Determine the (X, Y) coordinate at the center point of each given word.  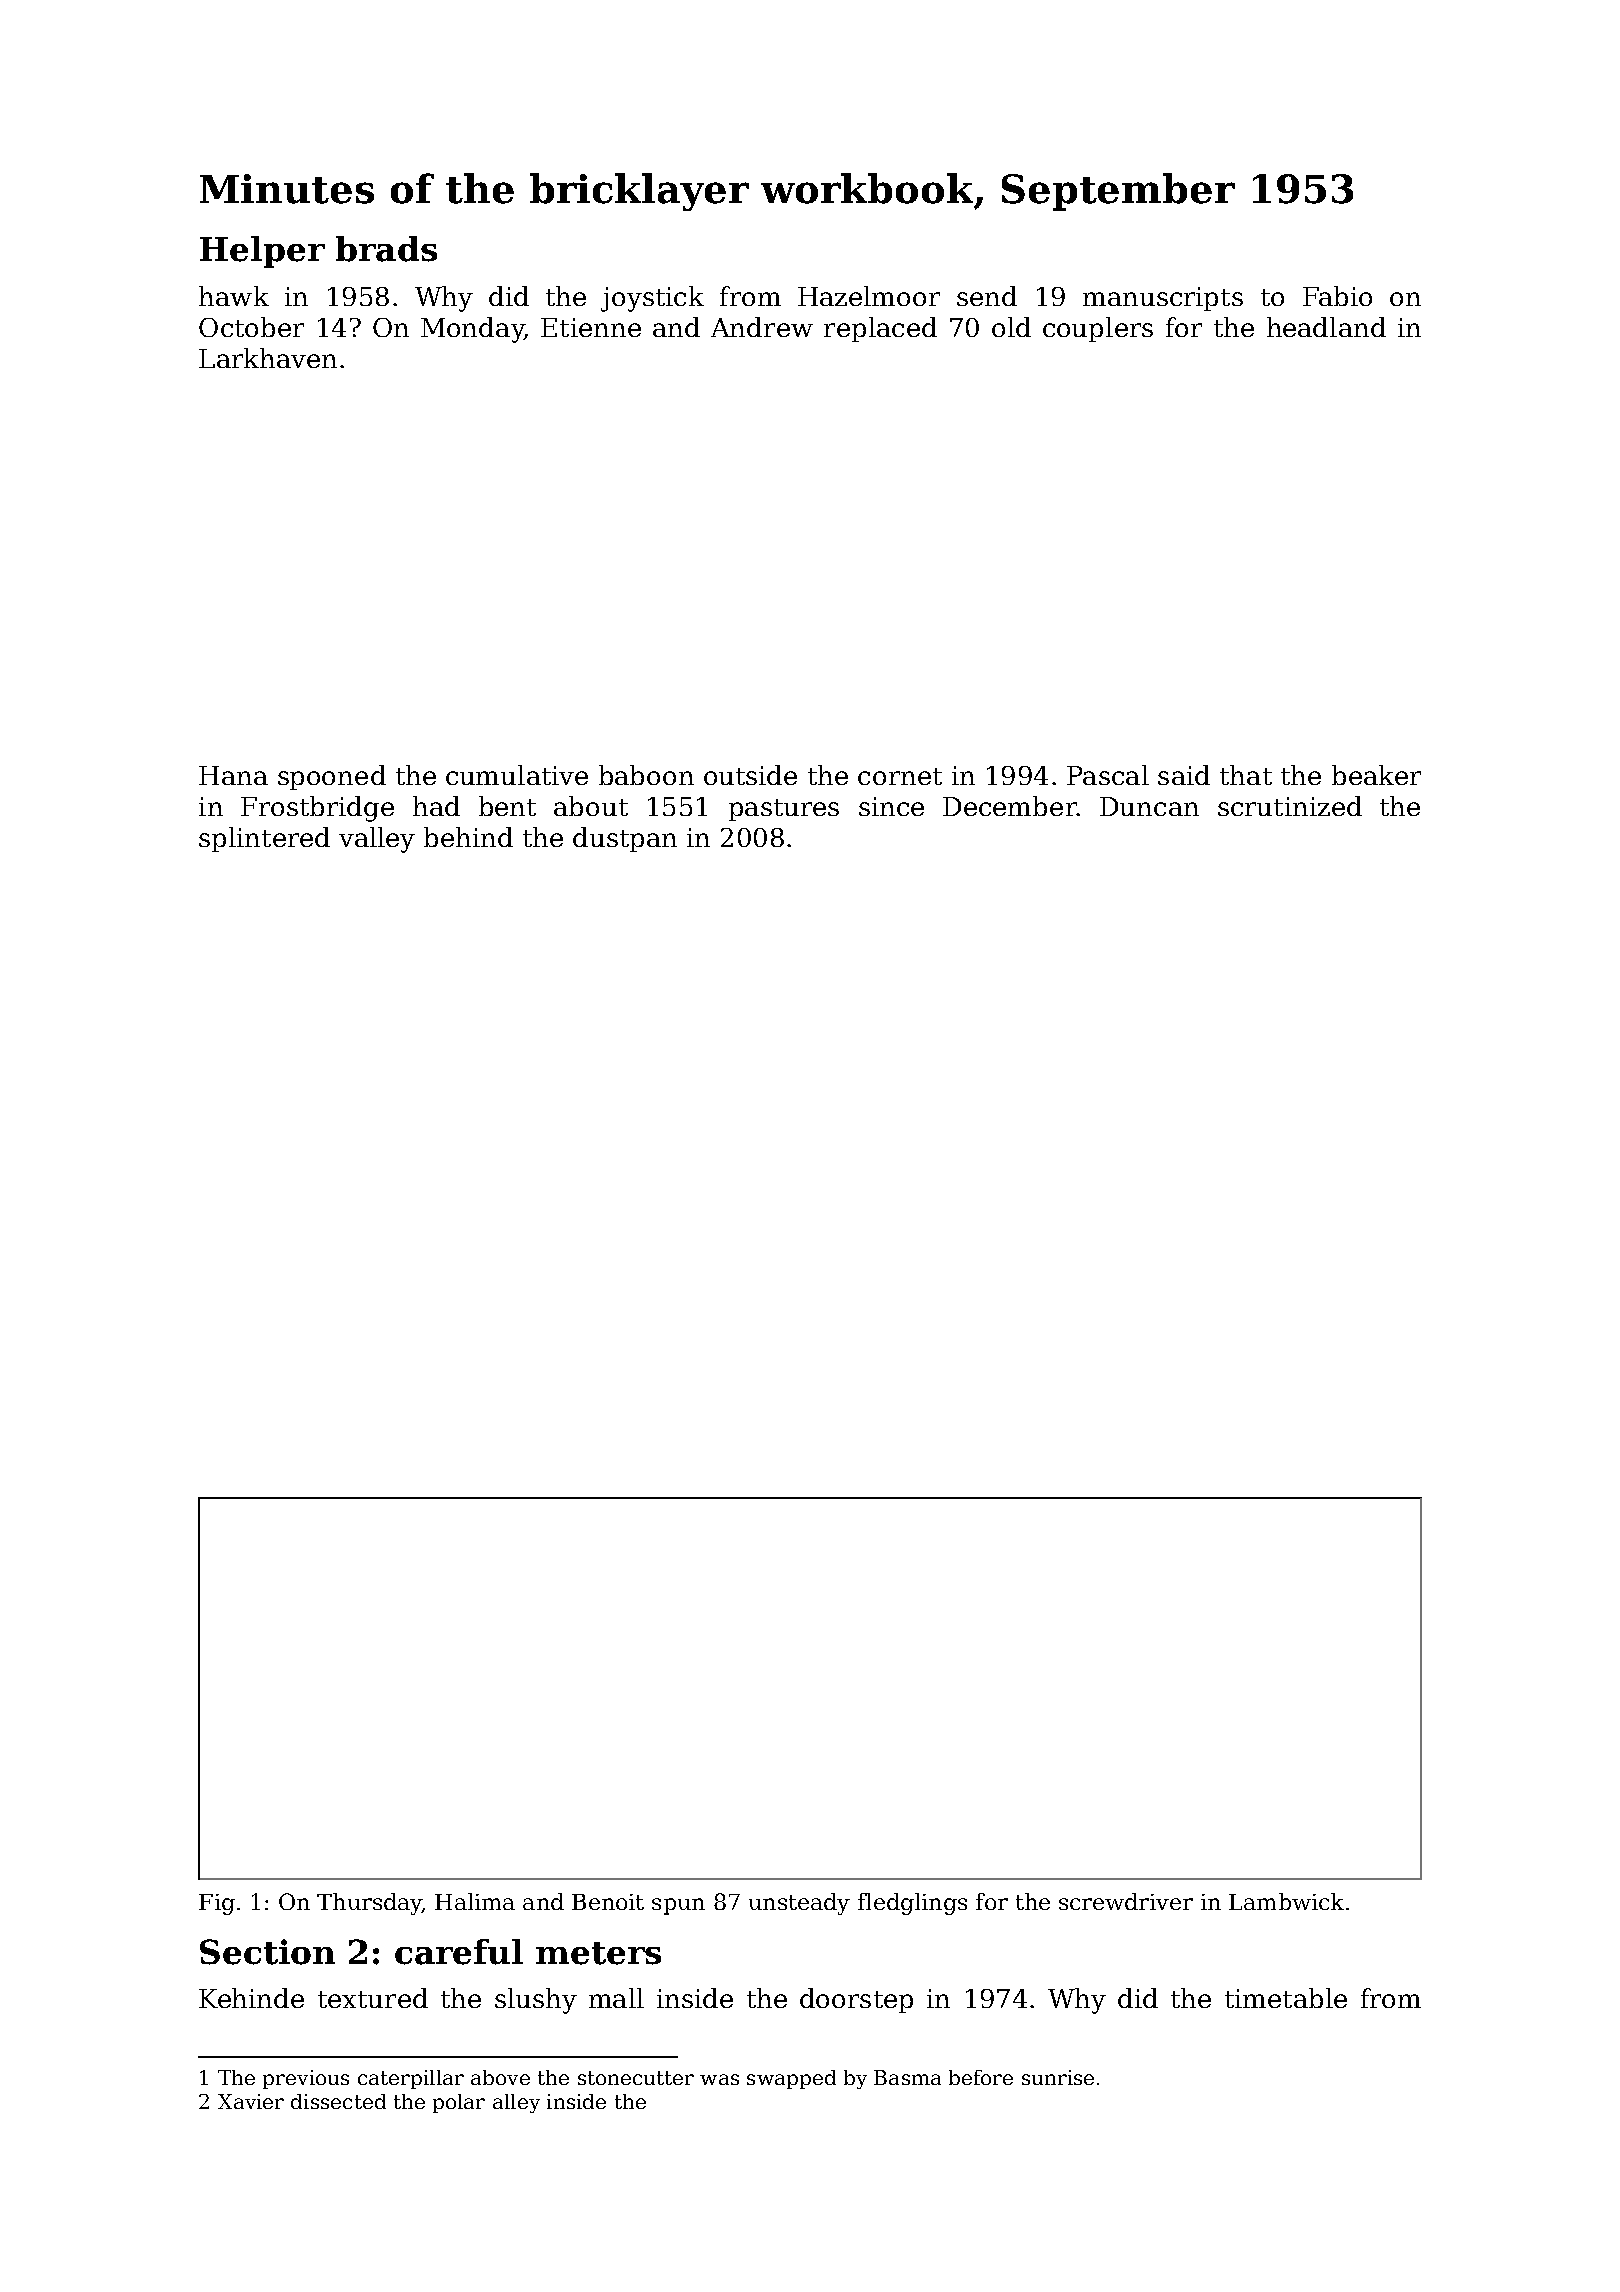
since (891, 806)
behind (468, 837)
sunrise (1058, 2077)
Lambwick (1286, 1901)
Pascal (1108, 775)
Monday (472, 330)
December (1010, 806)
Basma (907, 2077)
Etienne (591, 327)
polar (459, 2103)
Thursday (369, 1904)
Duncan (1149, 806)
